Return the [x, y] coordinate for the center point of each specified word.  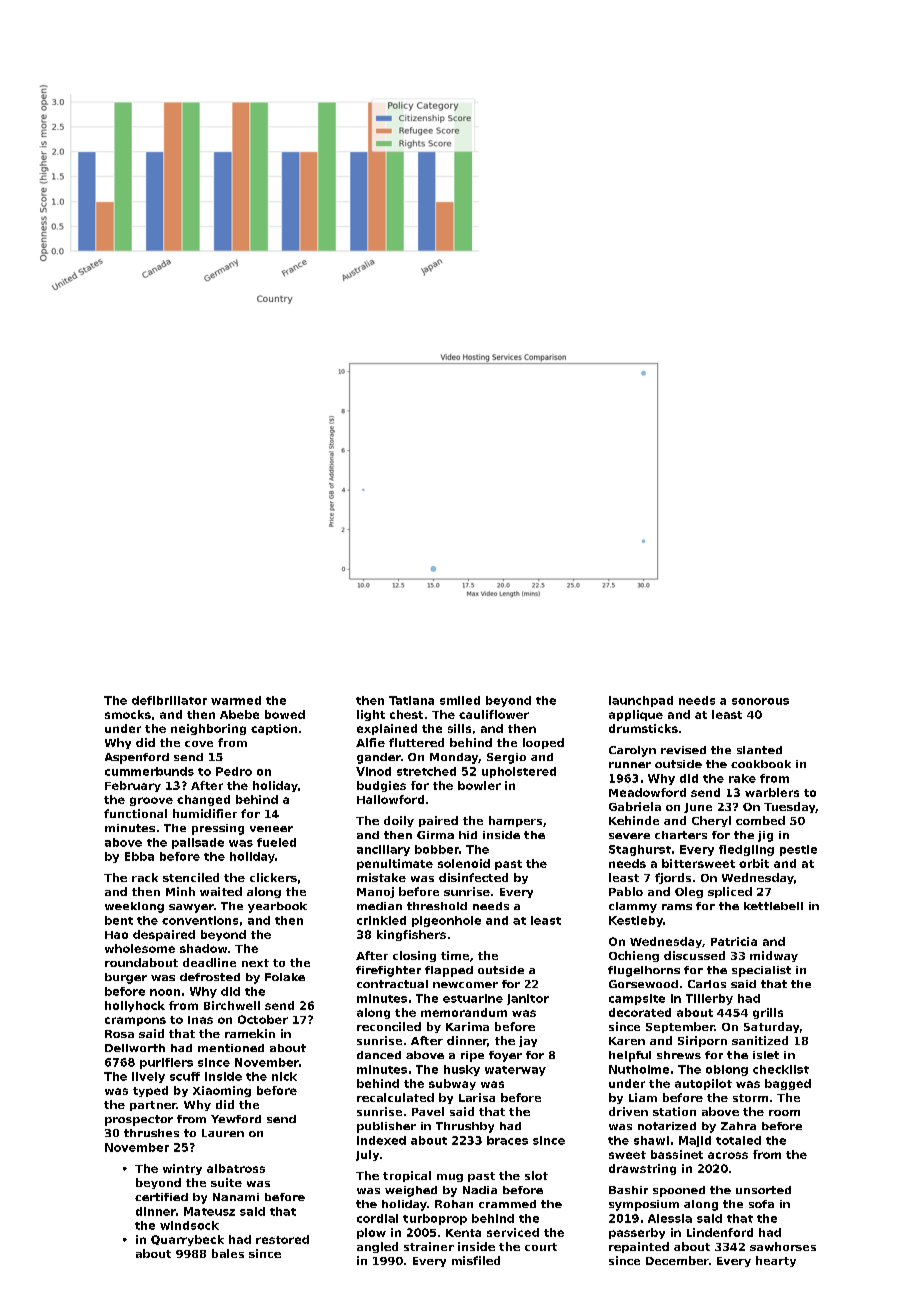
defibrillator [169, 700]
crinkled [381, 920]
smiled [460, 700]
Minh [180, 891]
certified [161, 1197]
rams [677, 907]
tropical [407, 1176]
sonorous [760, 701]
